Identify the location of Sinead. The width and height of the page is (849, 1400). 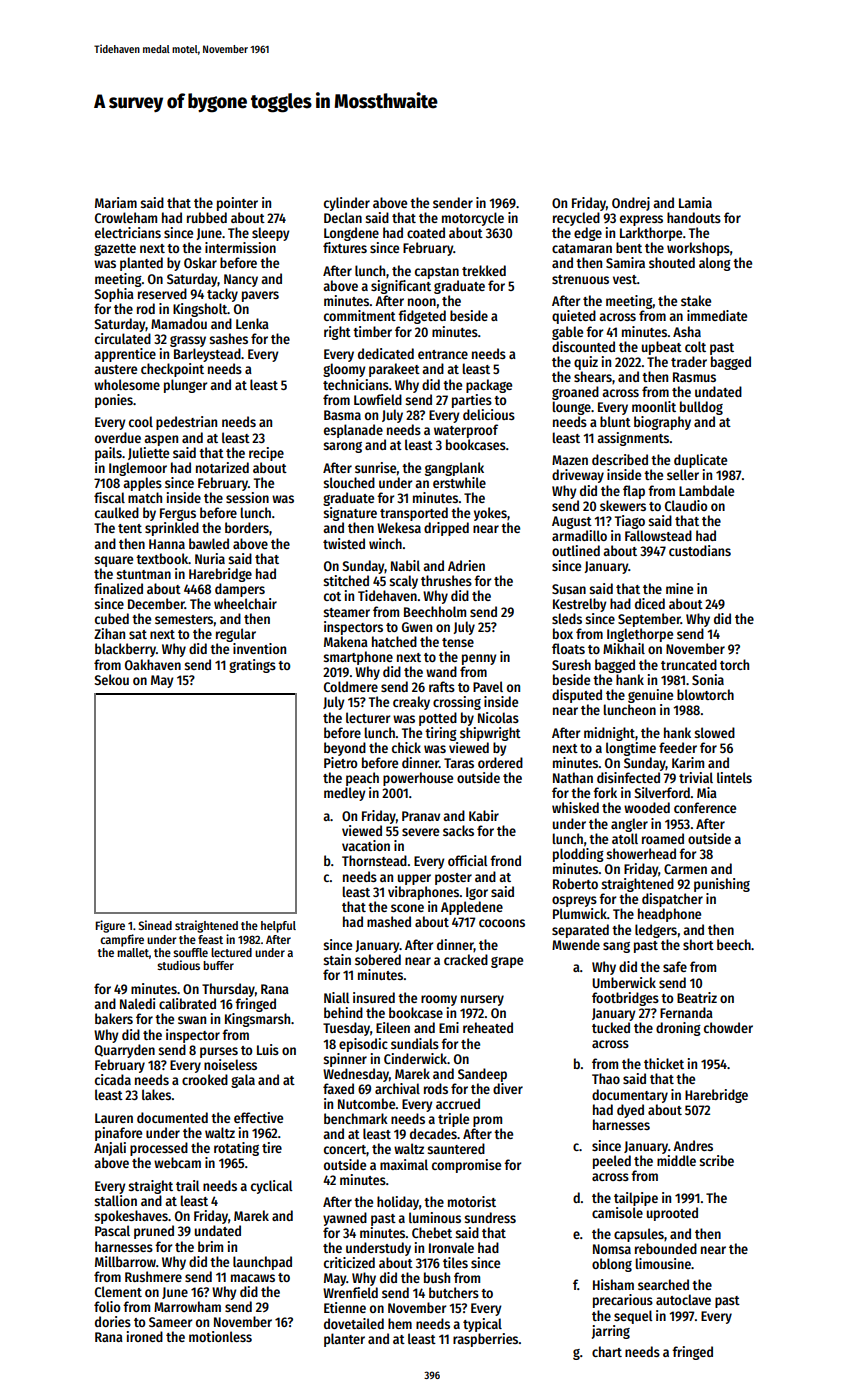
(155, 925).
